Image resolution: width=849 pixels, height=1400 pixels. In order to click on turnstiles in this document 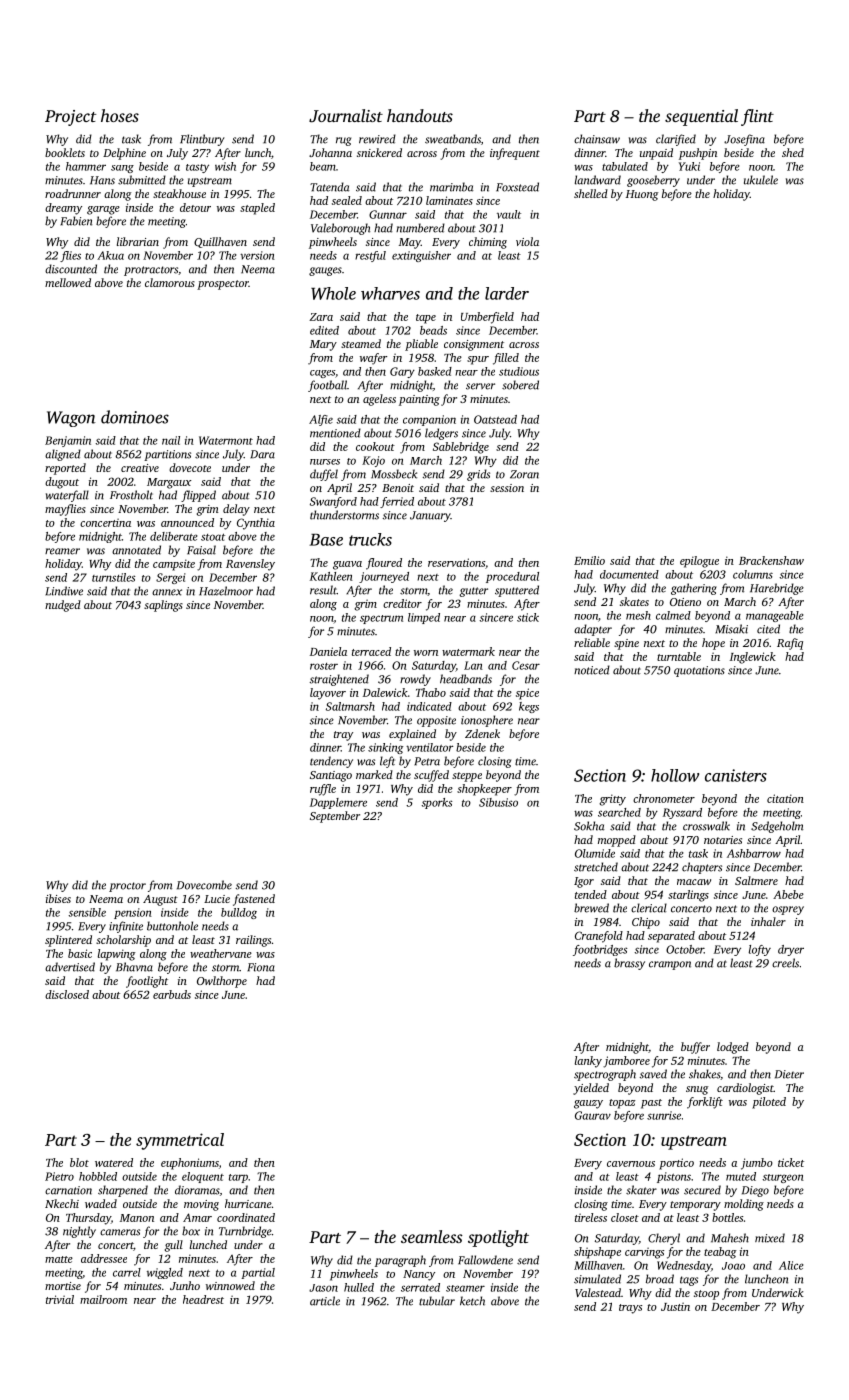, I will do `click(113, 577)`.
